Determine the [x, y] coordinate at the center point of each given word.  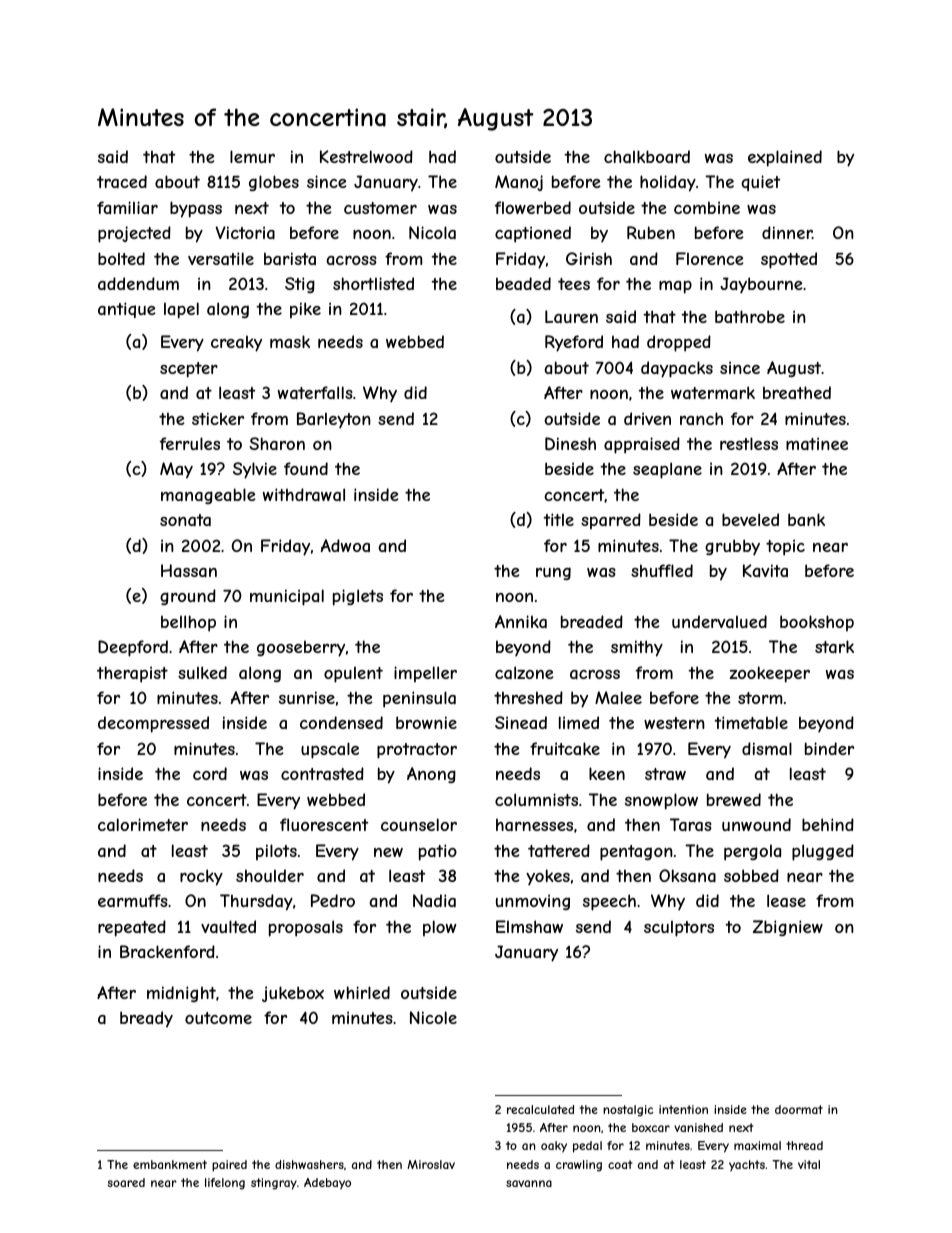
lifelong [225, 1184]
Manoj [519, 183]
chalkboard [647, 156]
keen [607, 773]
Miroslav [431, 1164]
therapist [132, 674]
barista [290, 258]
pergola [752, 853]
